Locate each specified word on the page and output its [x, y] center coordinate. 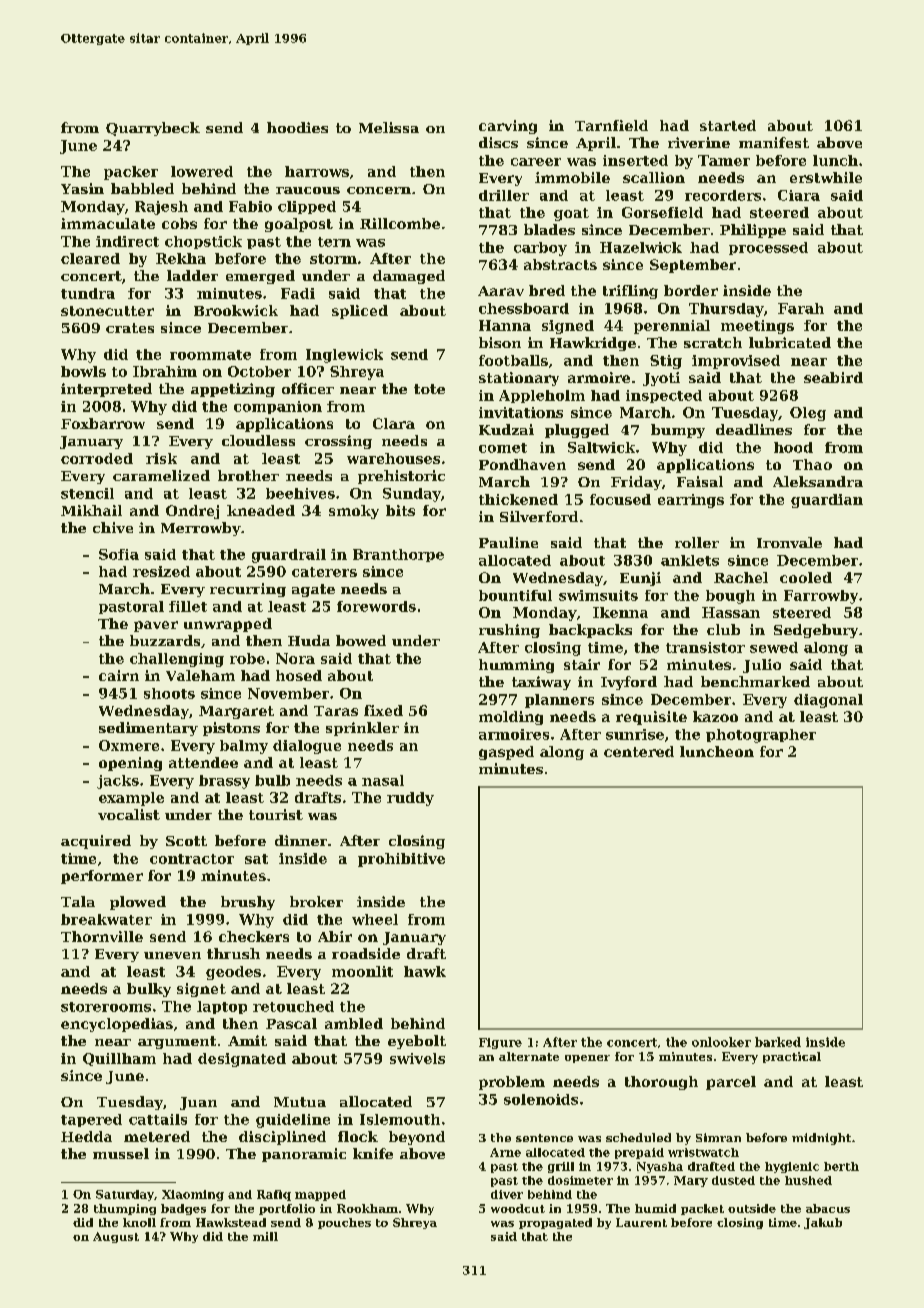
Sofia [119, 554]
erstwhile [826, 177]
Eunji [640, 579]
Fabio [250, 206]
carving [508, 127]
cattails [158, 1119]
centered [639, 751]
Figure [500, 1043]
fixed [383, 710]
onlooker [721, 1042]
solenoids [541, 1099]
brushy [248, 903]
